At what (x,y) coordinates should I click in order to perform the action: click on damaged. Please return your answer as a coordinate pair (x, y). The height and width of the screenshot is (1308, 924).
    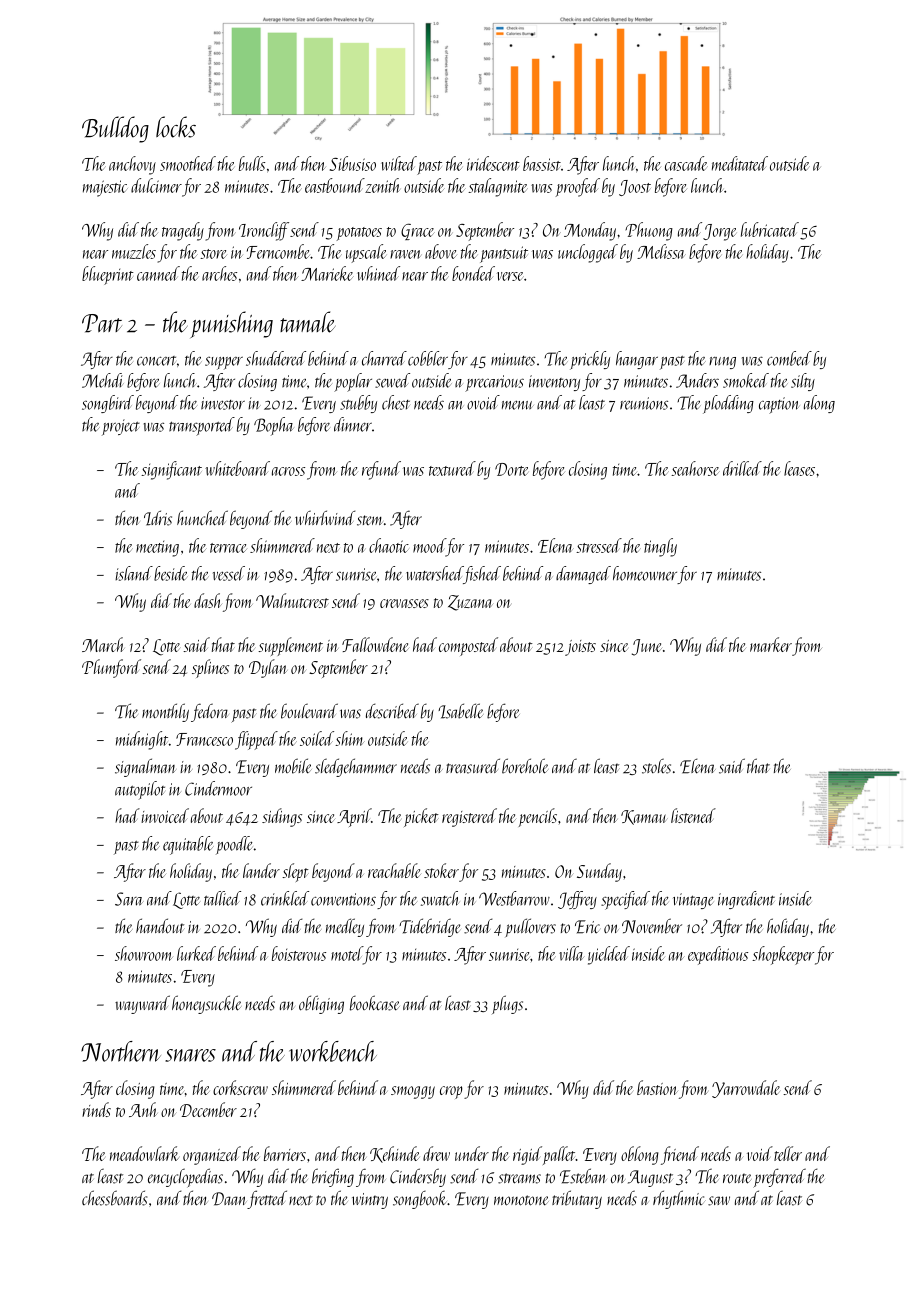
    Looking at the image, I should click on (583, 575).
